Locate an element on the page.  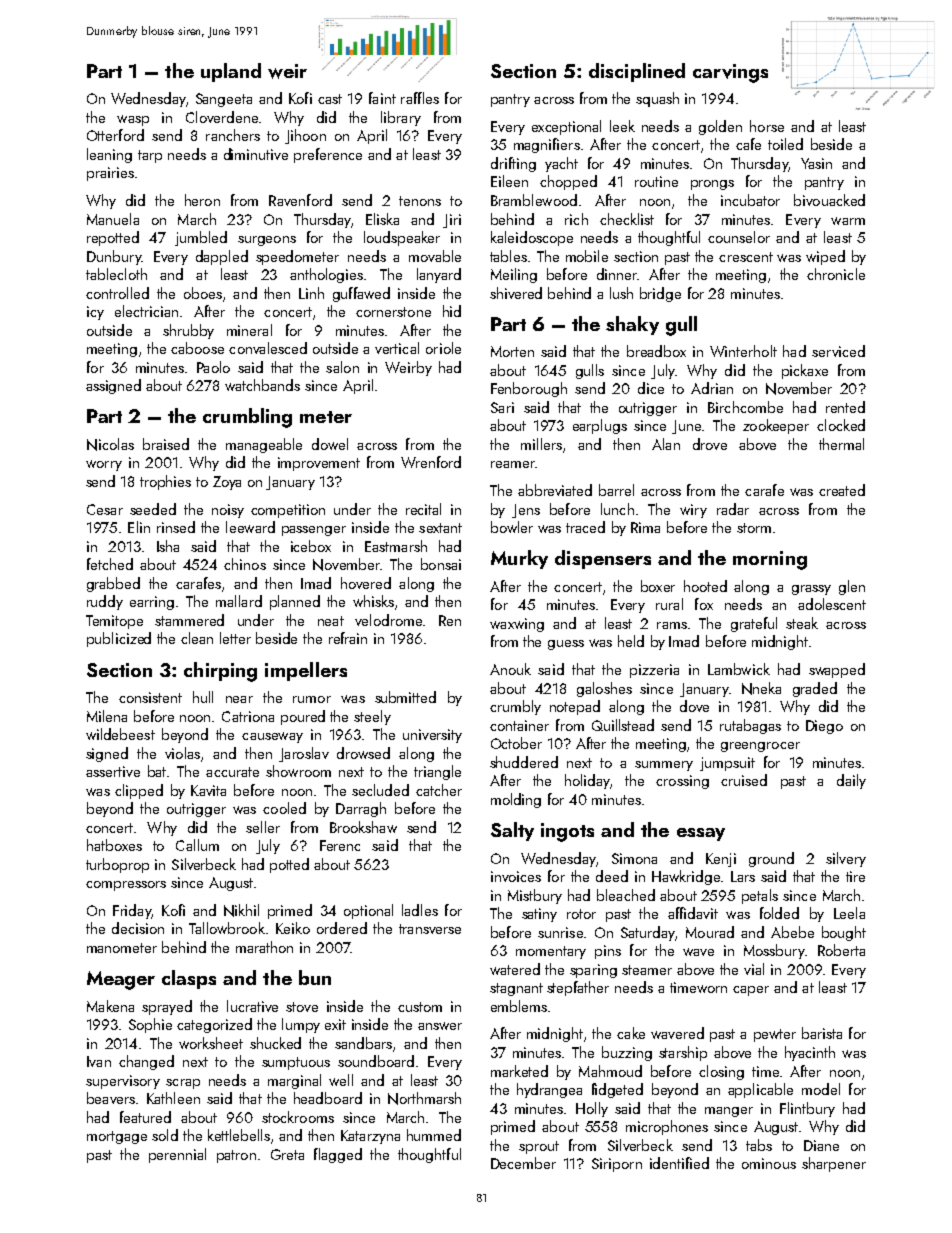
Greta is located at coordinates (287, 1154).
